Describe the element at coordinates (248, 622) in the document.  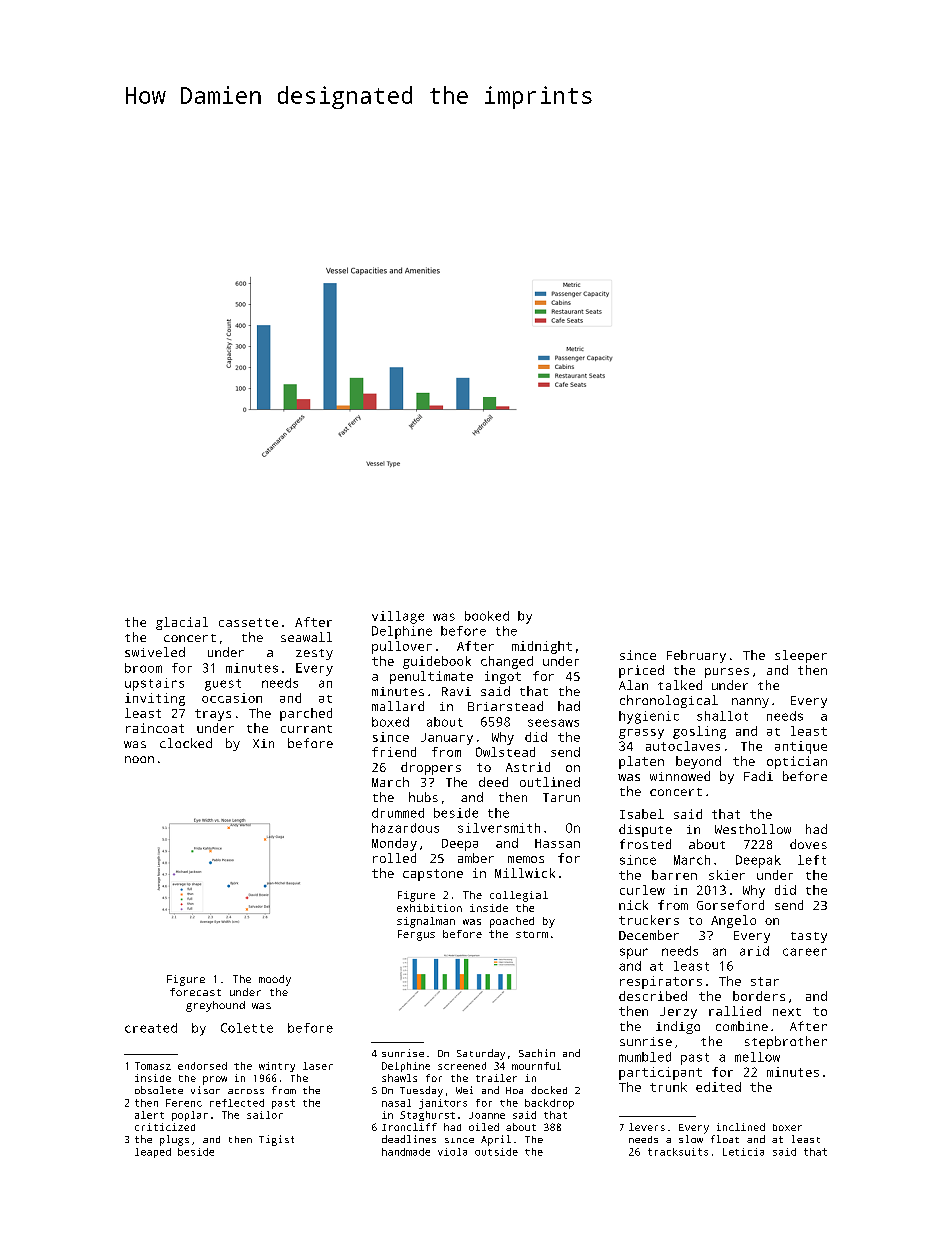
I see `cassette` at that location.
